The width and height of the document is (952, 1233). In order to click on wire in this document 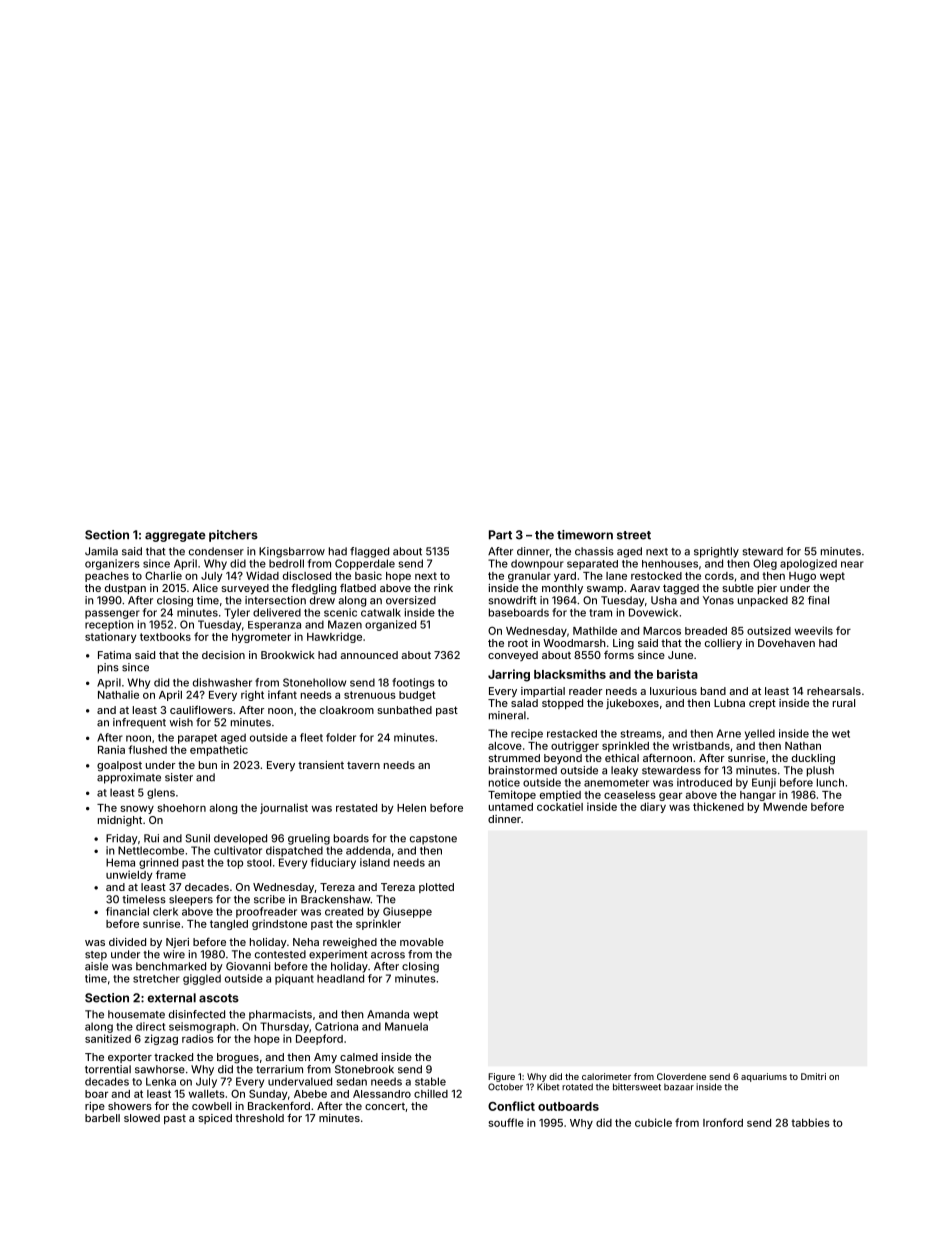, I will do `click(174, 954)`.
